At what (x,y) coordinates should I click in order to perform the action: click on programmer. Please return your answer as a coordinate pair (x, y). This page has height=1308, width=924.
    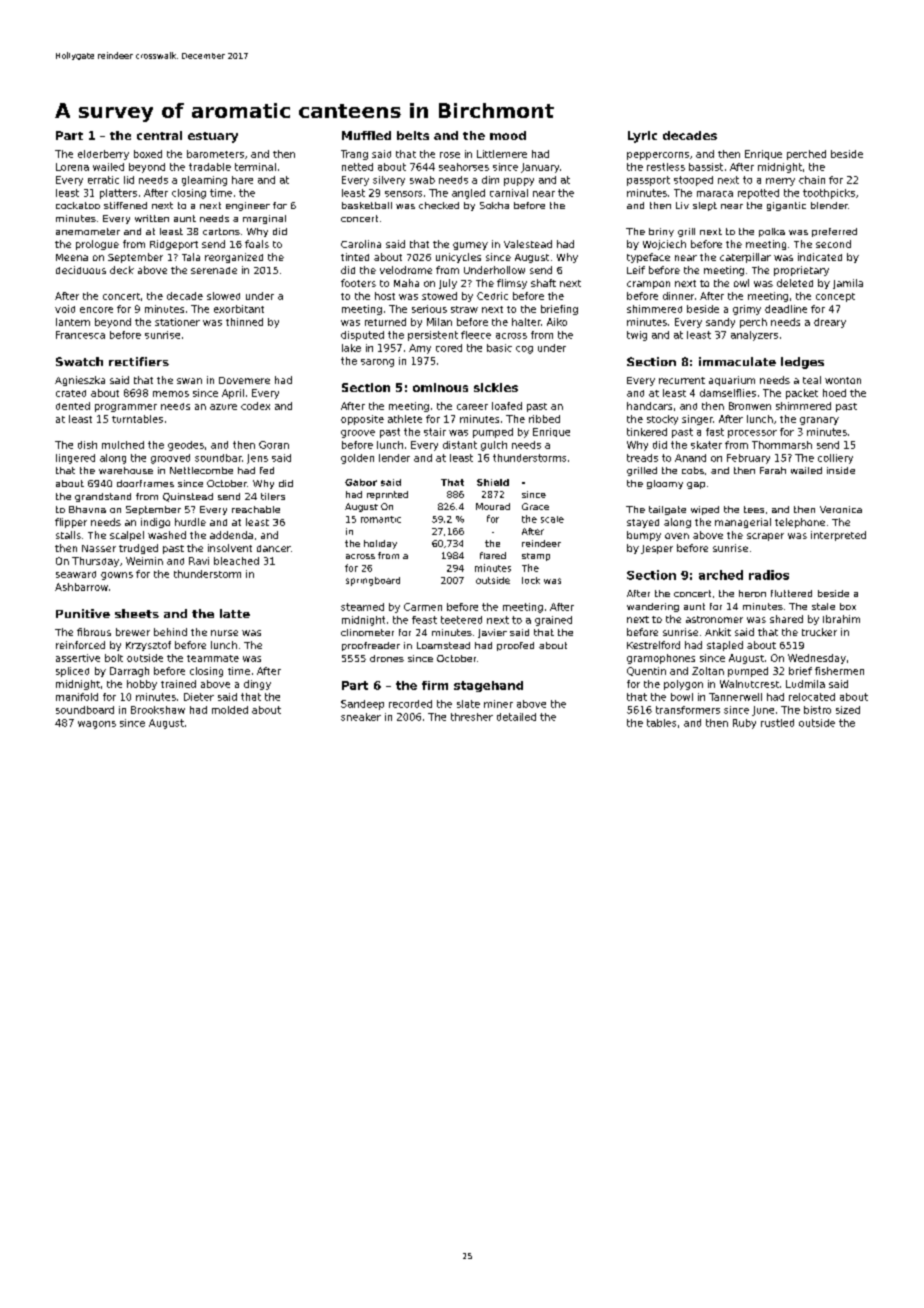
    Looking at the image, I should click on (126, 408).
